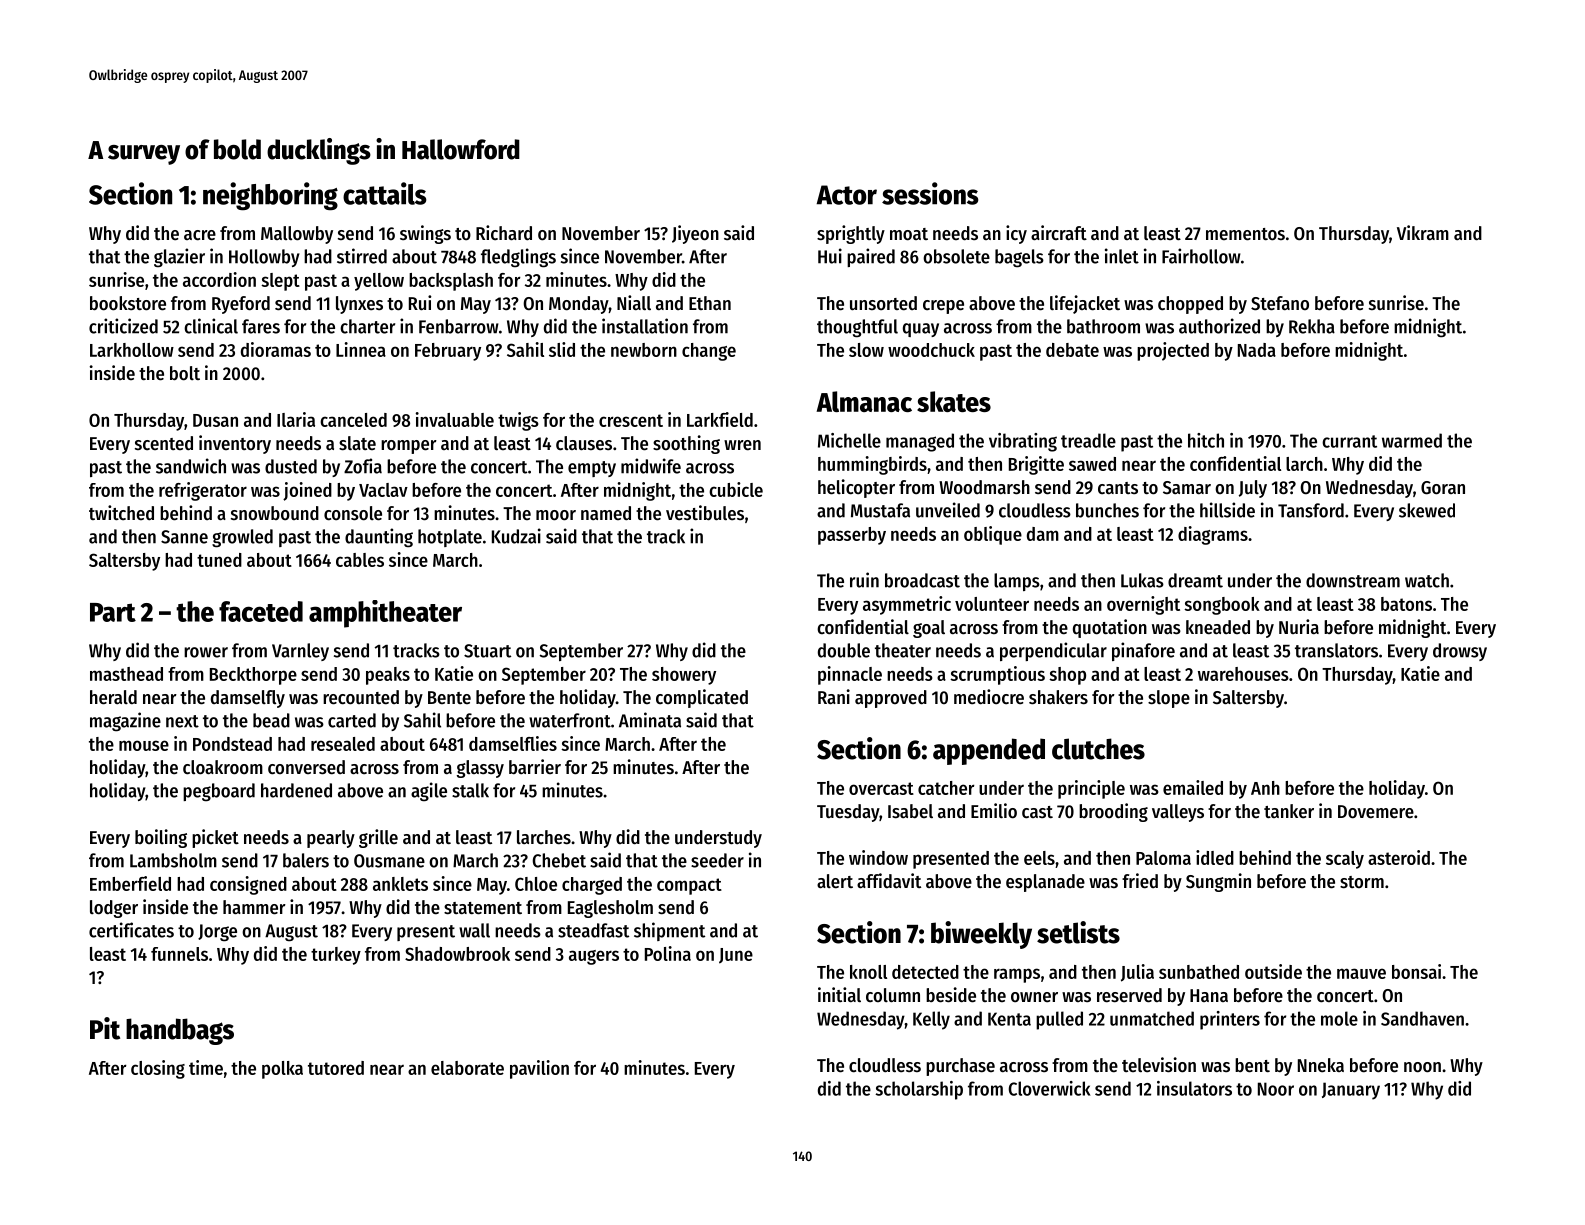 Image resolution: width=1585 pixels, height=1225 pixels. What do you see at coordinates (474, 930) in the image?
I see `wall` at bounding box center [474, 930].
